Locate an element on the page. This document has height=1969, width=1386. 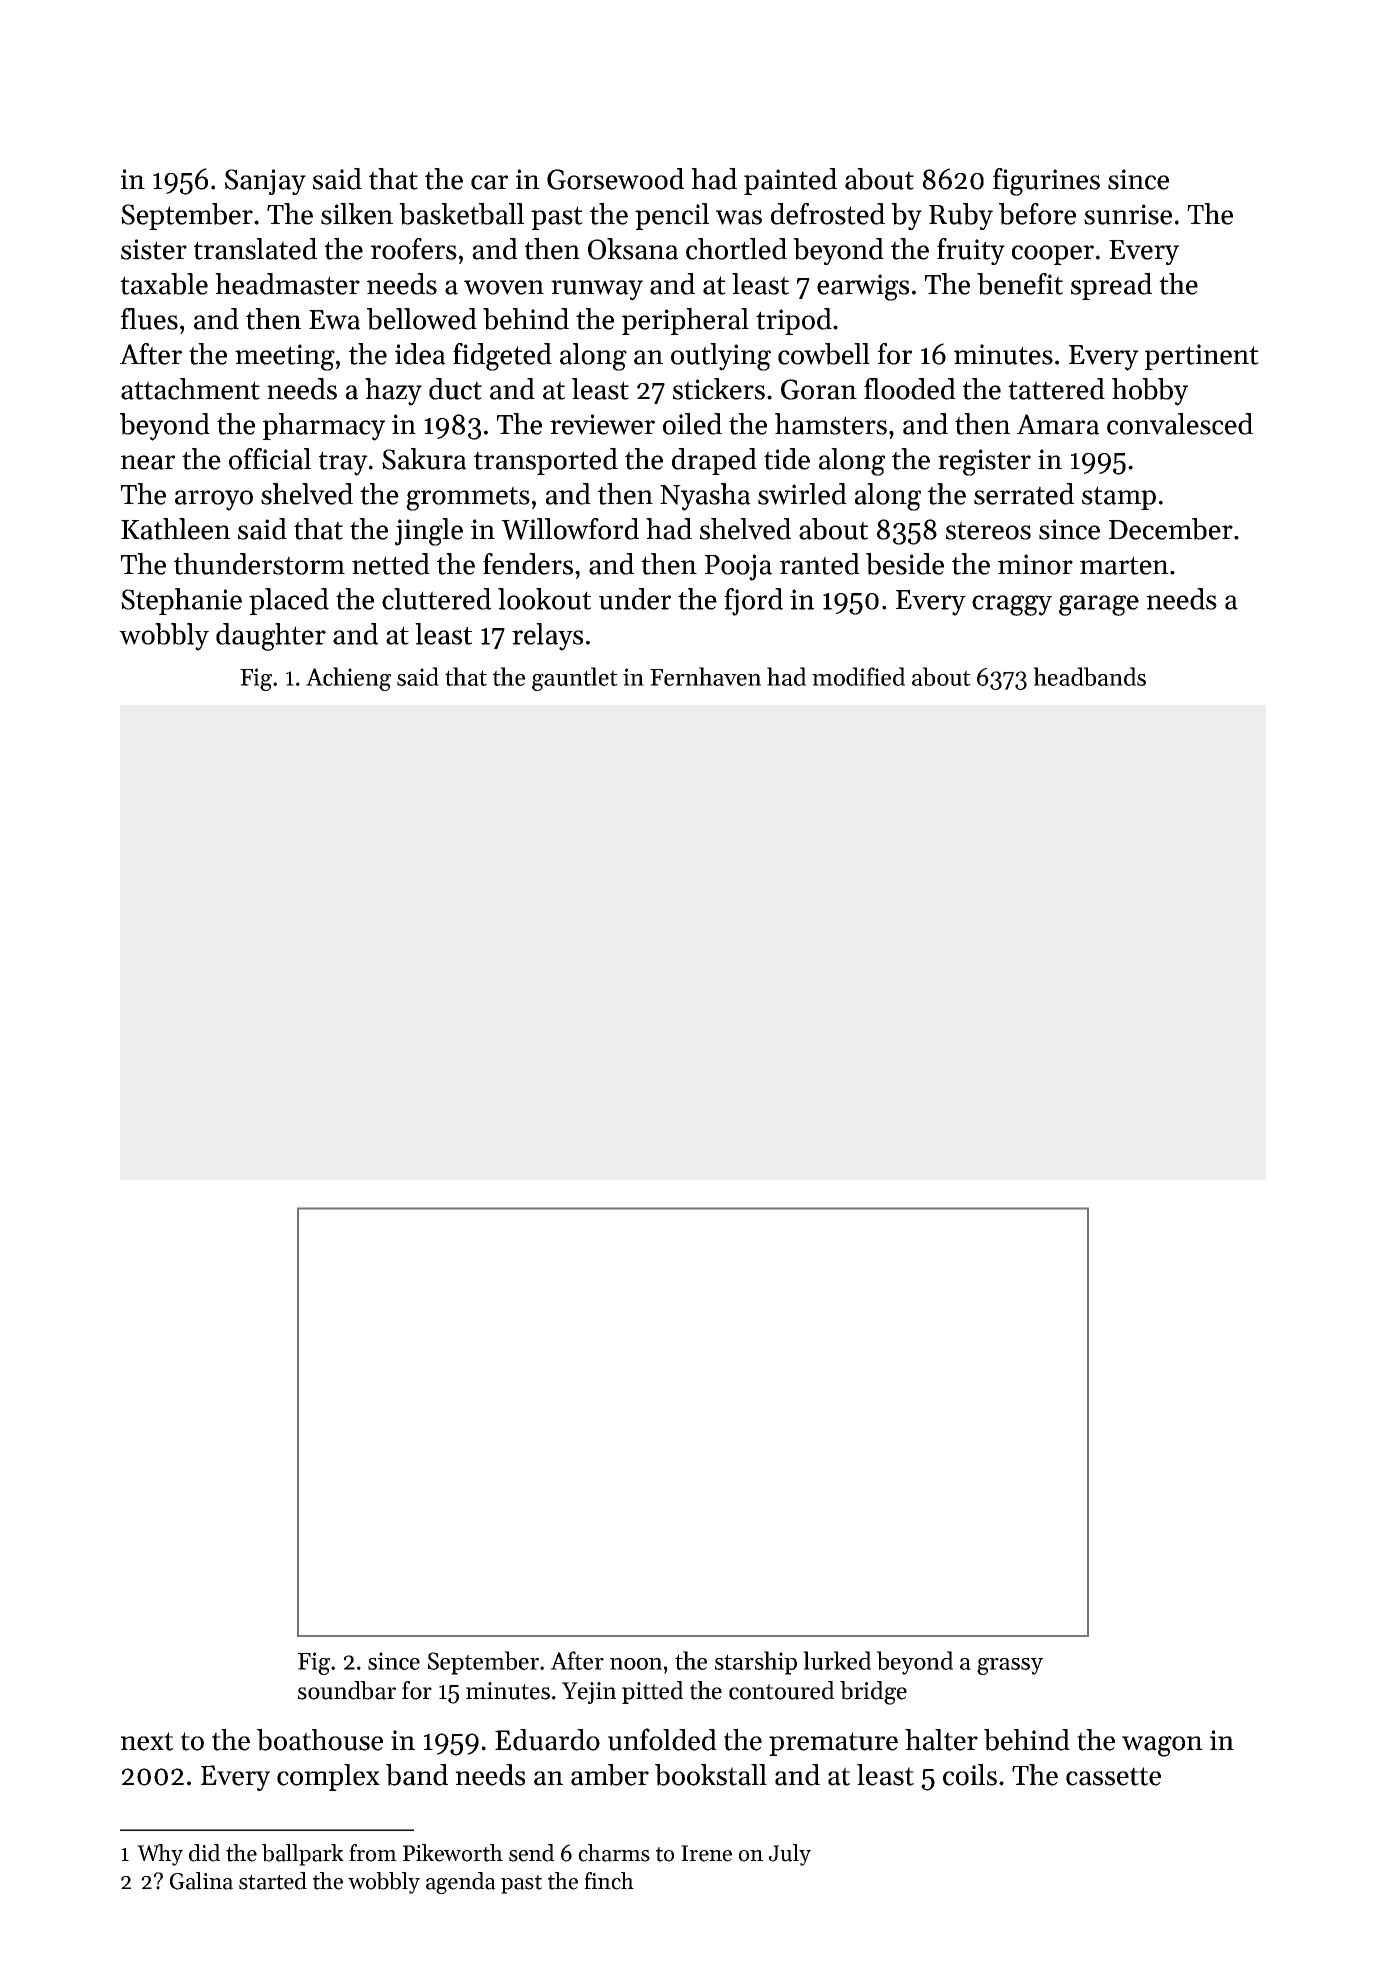
soundbar is located at coordinates (347, 1690).
